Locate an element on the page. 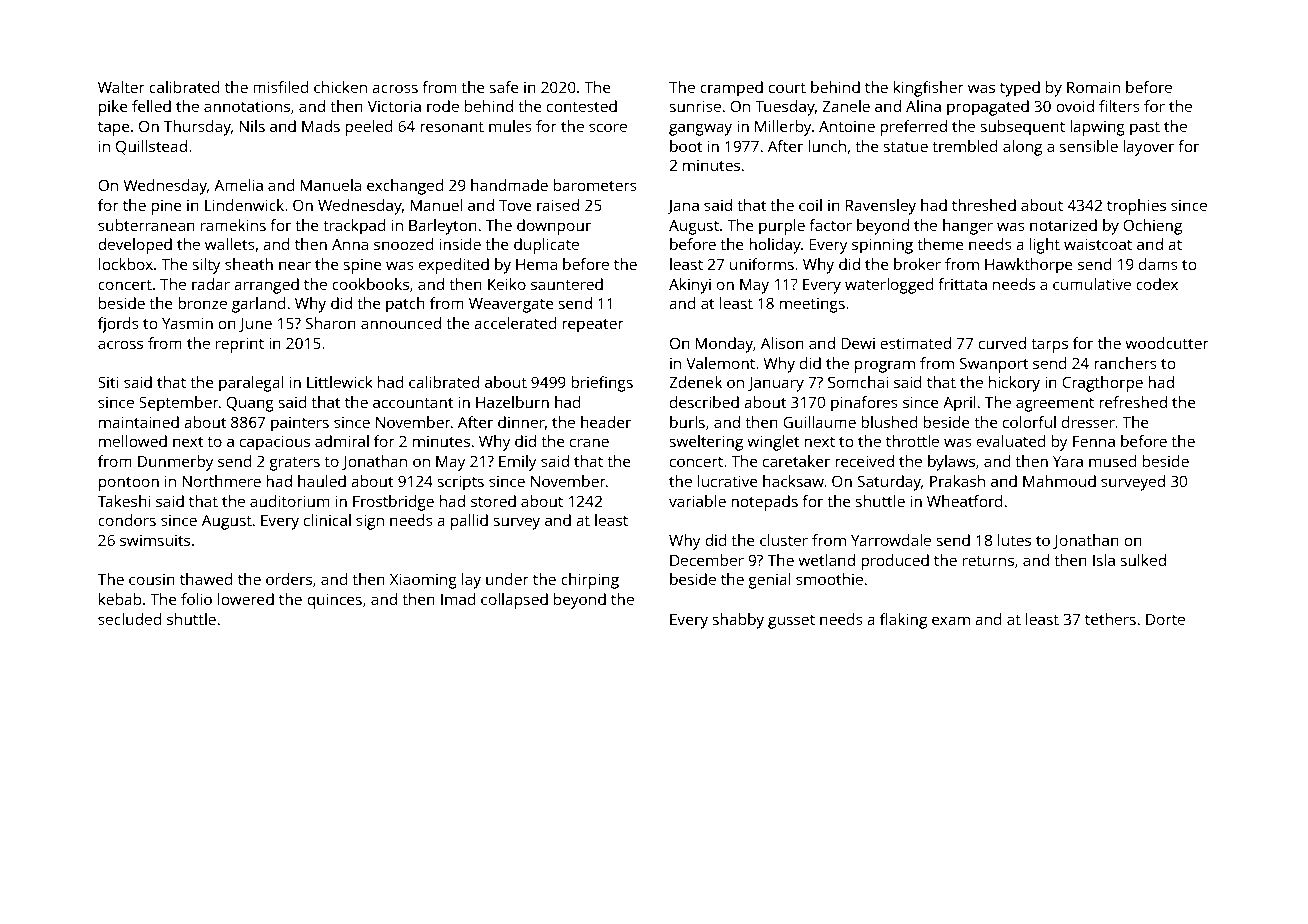  safe is located at coordinates (504, 87).
